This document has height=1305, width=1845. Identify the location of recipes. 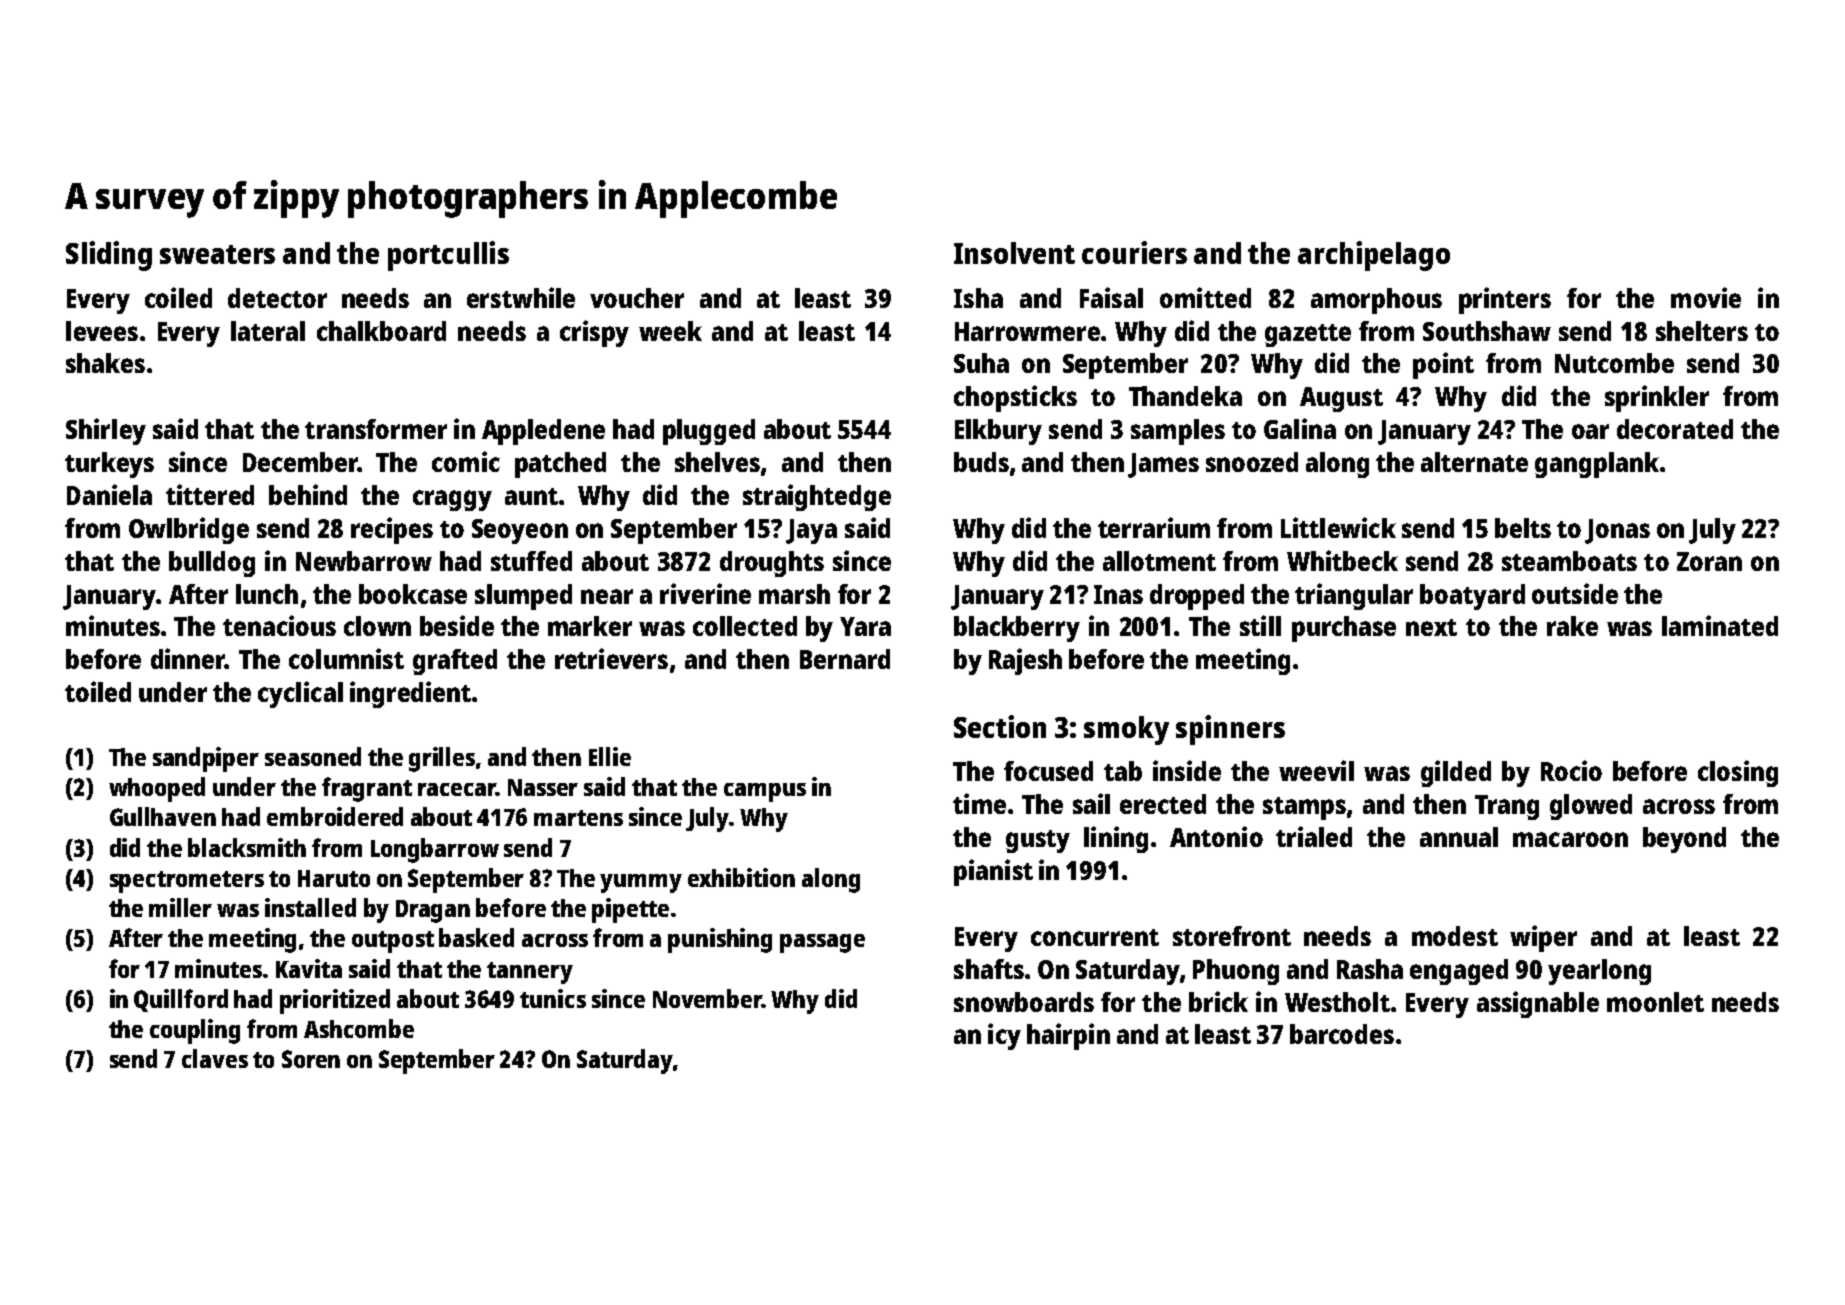
(392, 530).
